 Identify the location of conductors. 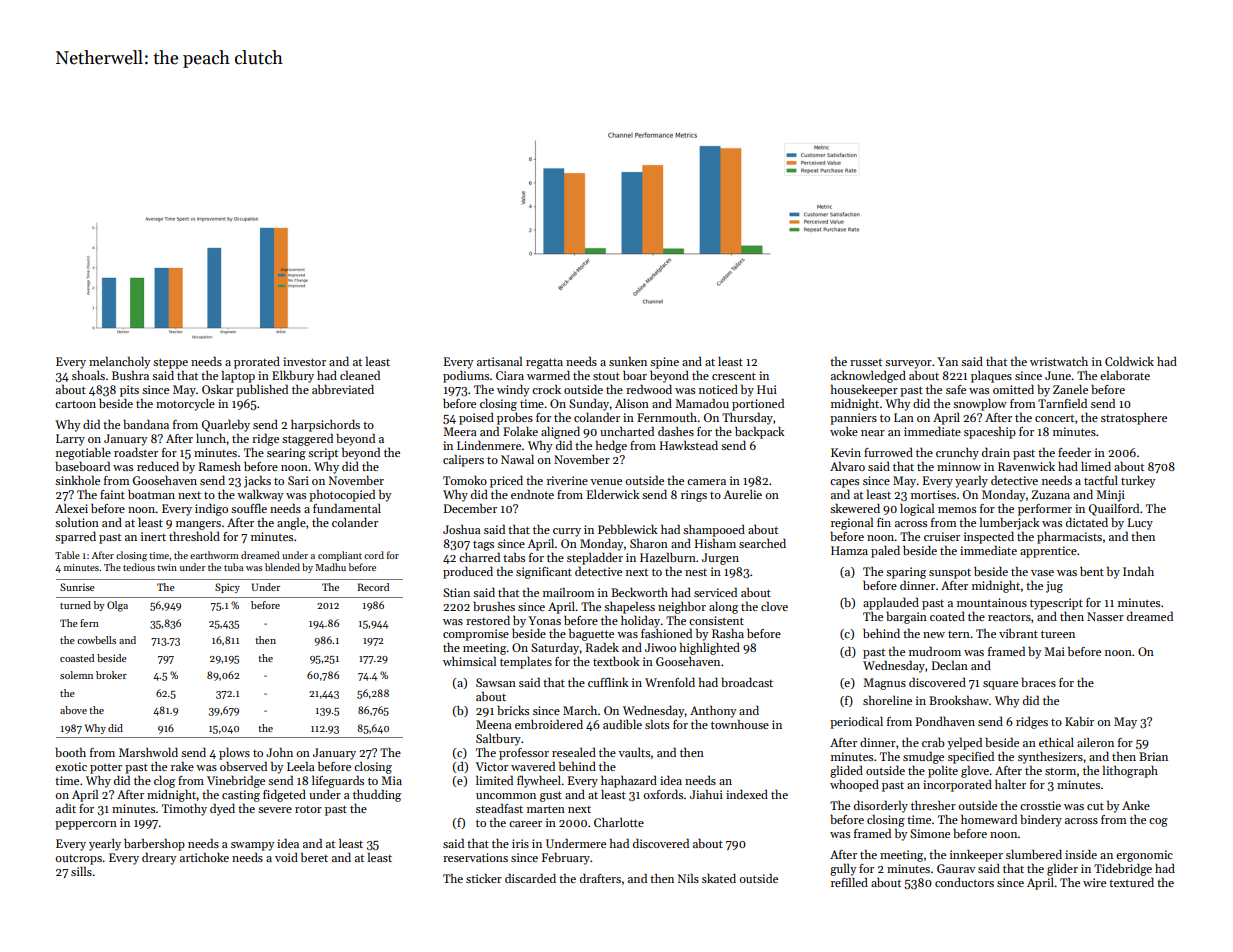
(964, 882).
